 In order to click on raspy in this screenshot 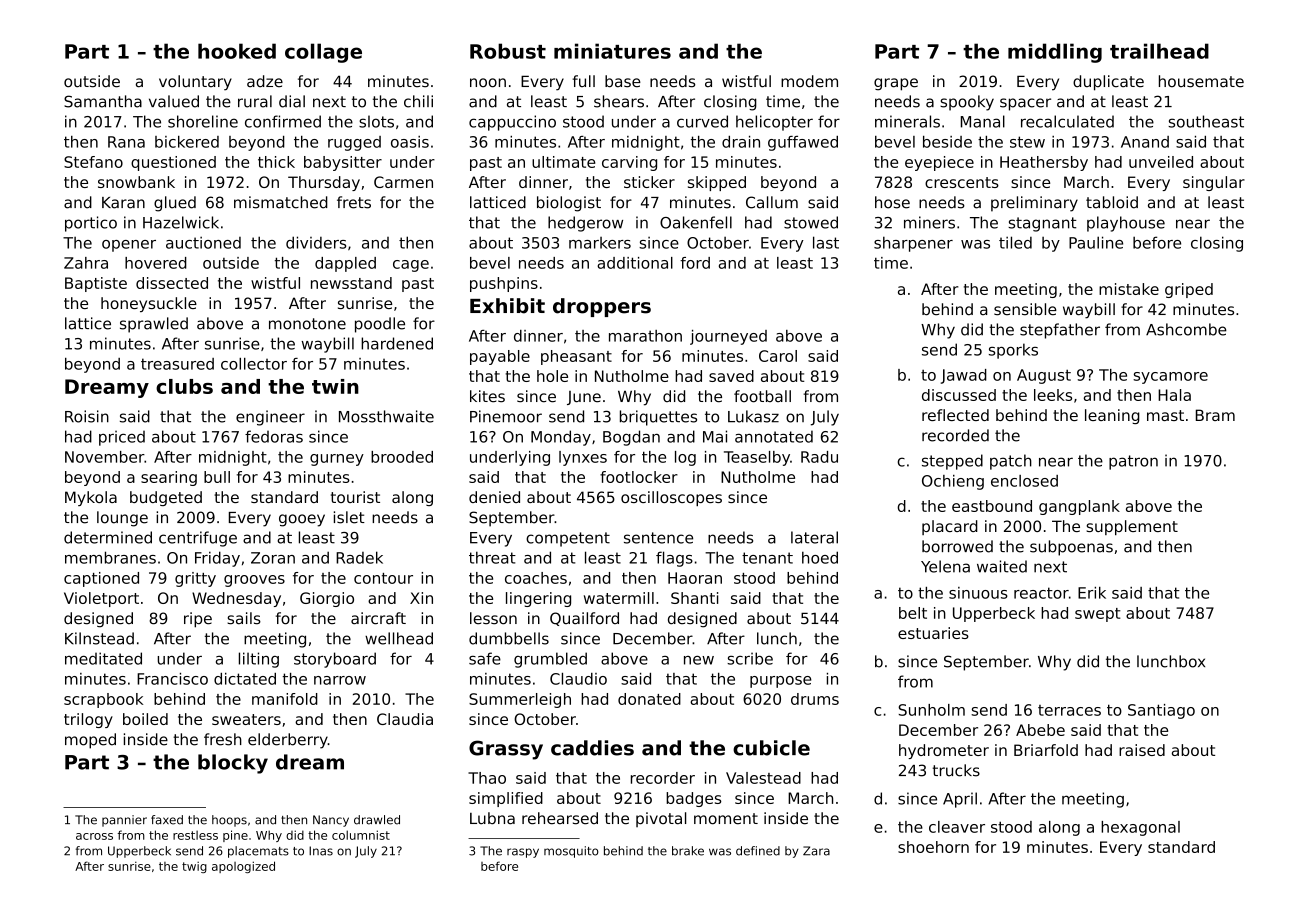, I will do `click(523, 853)`.
